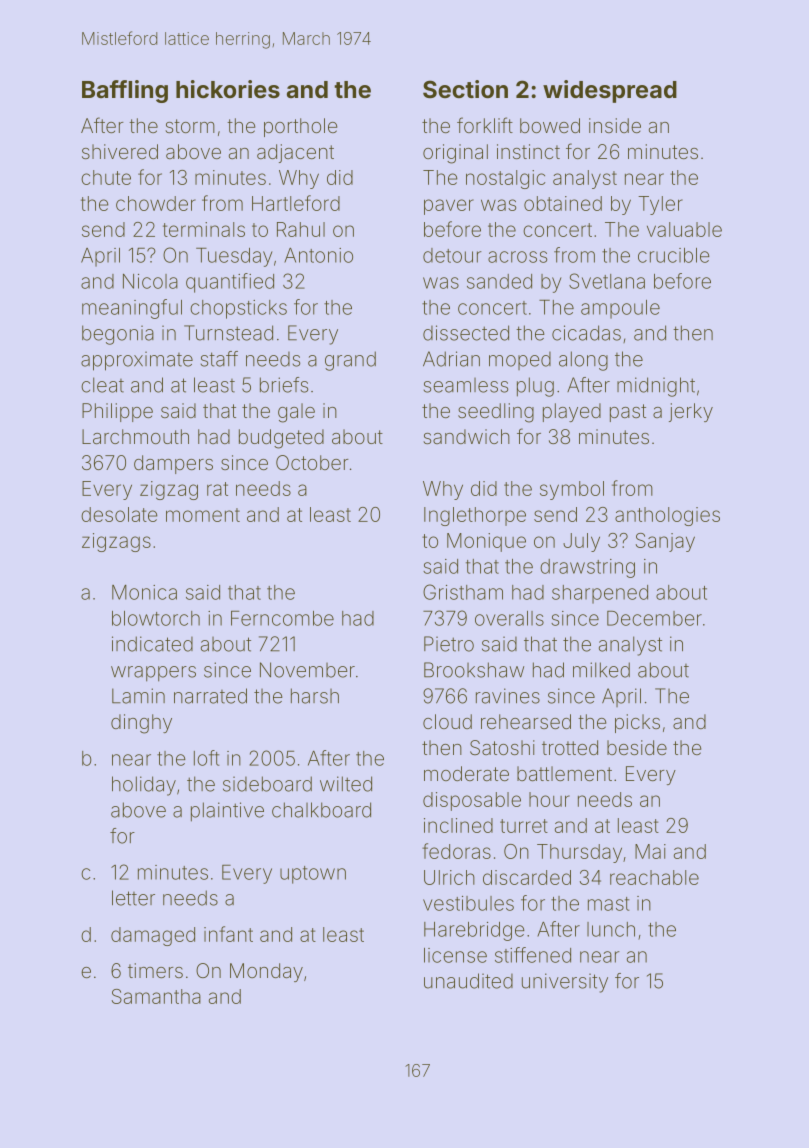 The image size is (809, 1148). Describe the element at coordinates (466, 385) in the screenshot. I see `seamless` at that location.
